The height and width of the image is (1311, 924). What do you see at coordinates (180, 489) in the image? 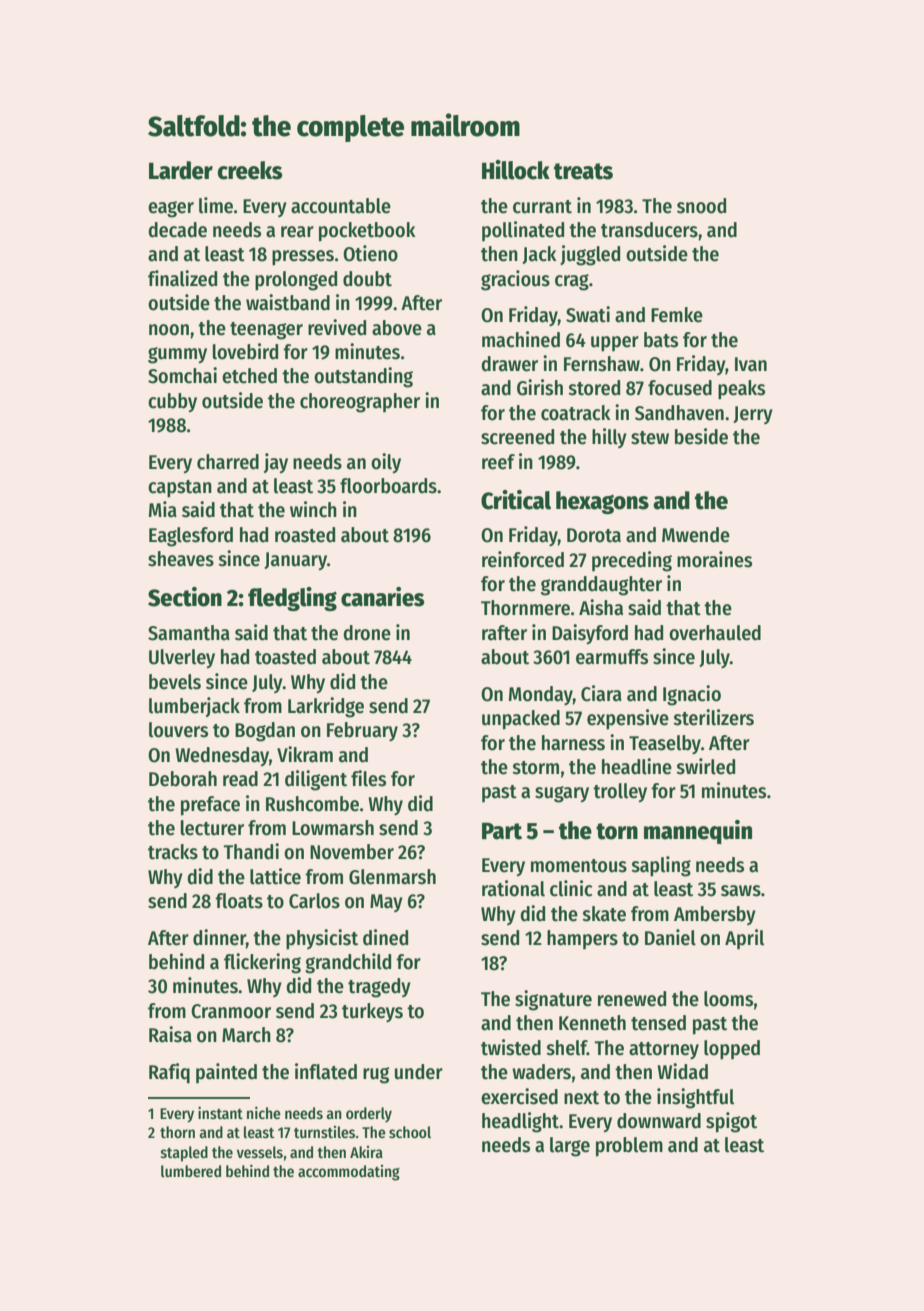
I see `capstan` at bounding box center [180, 489].
